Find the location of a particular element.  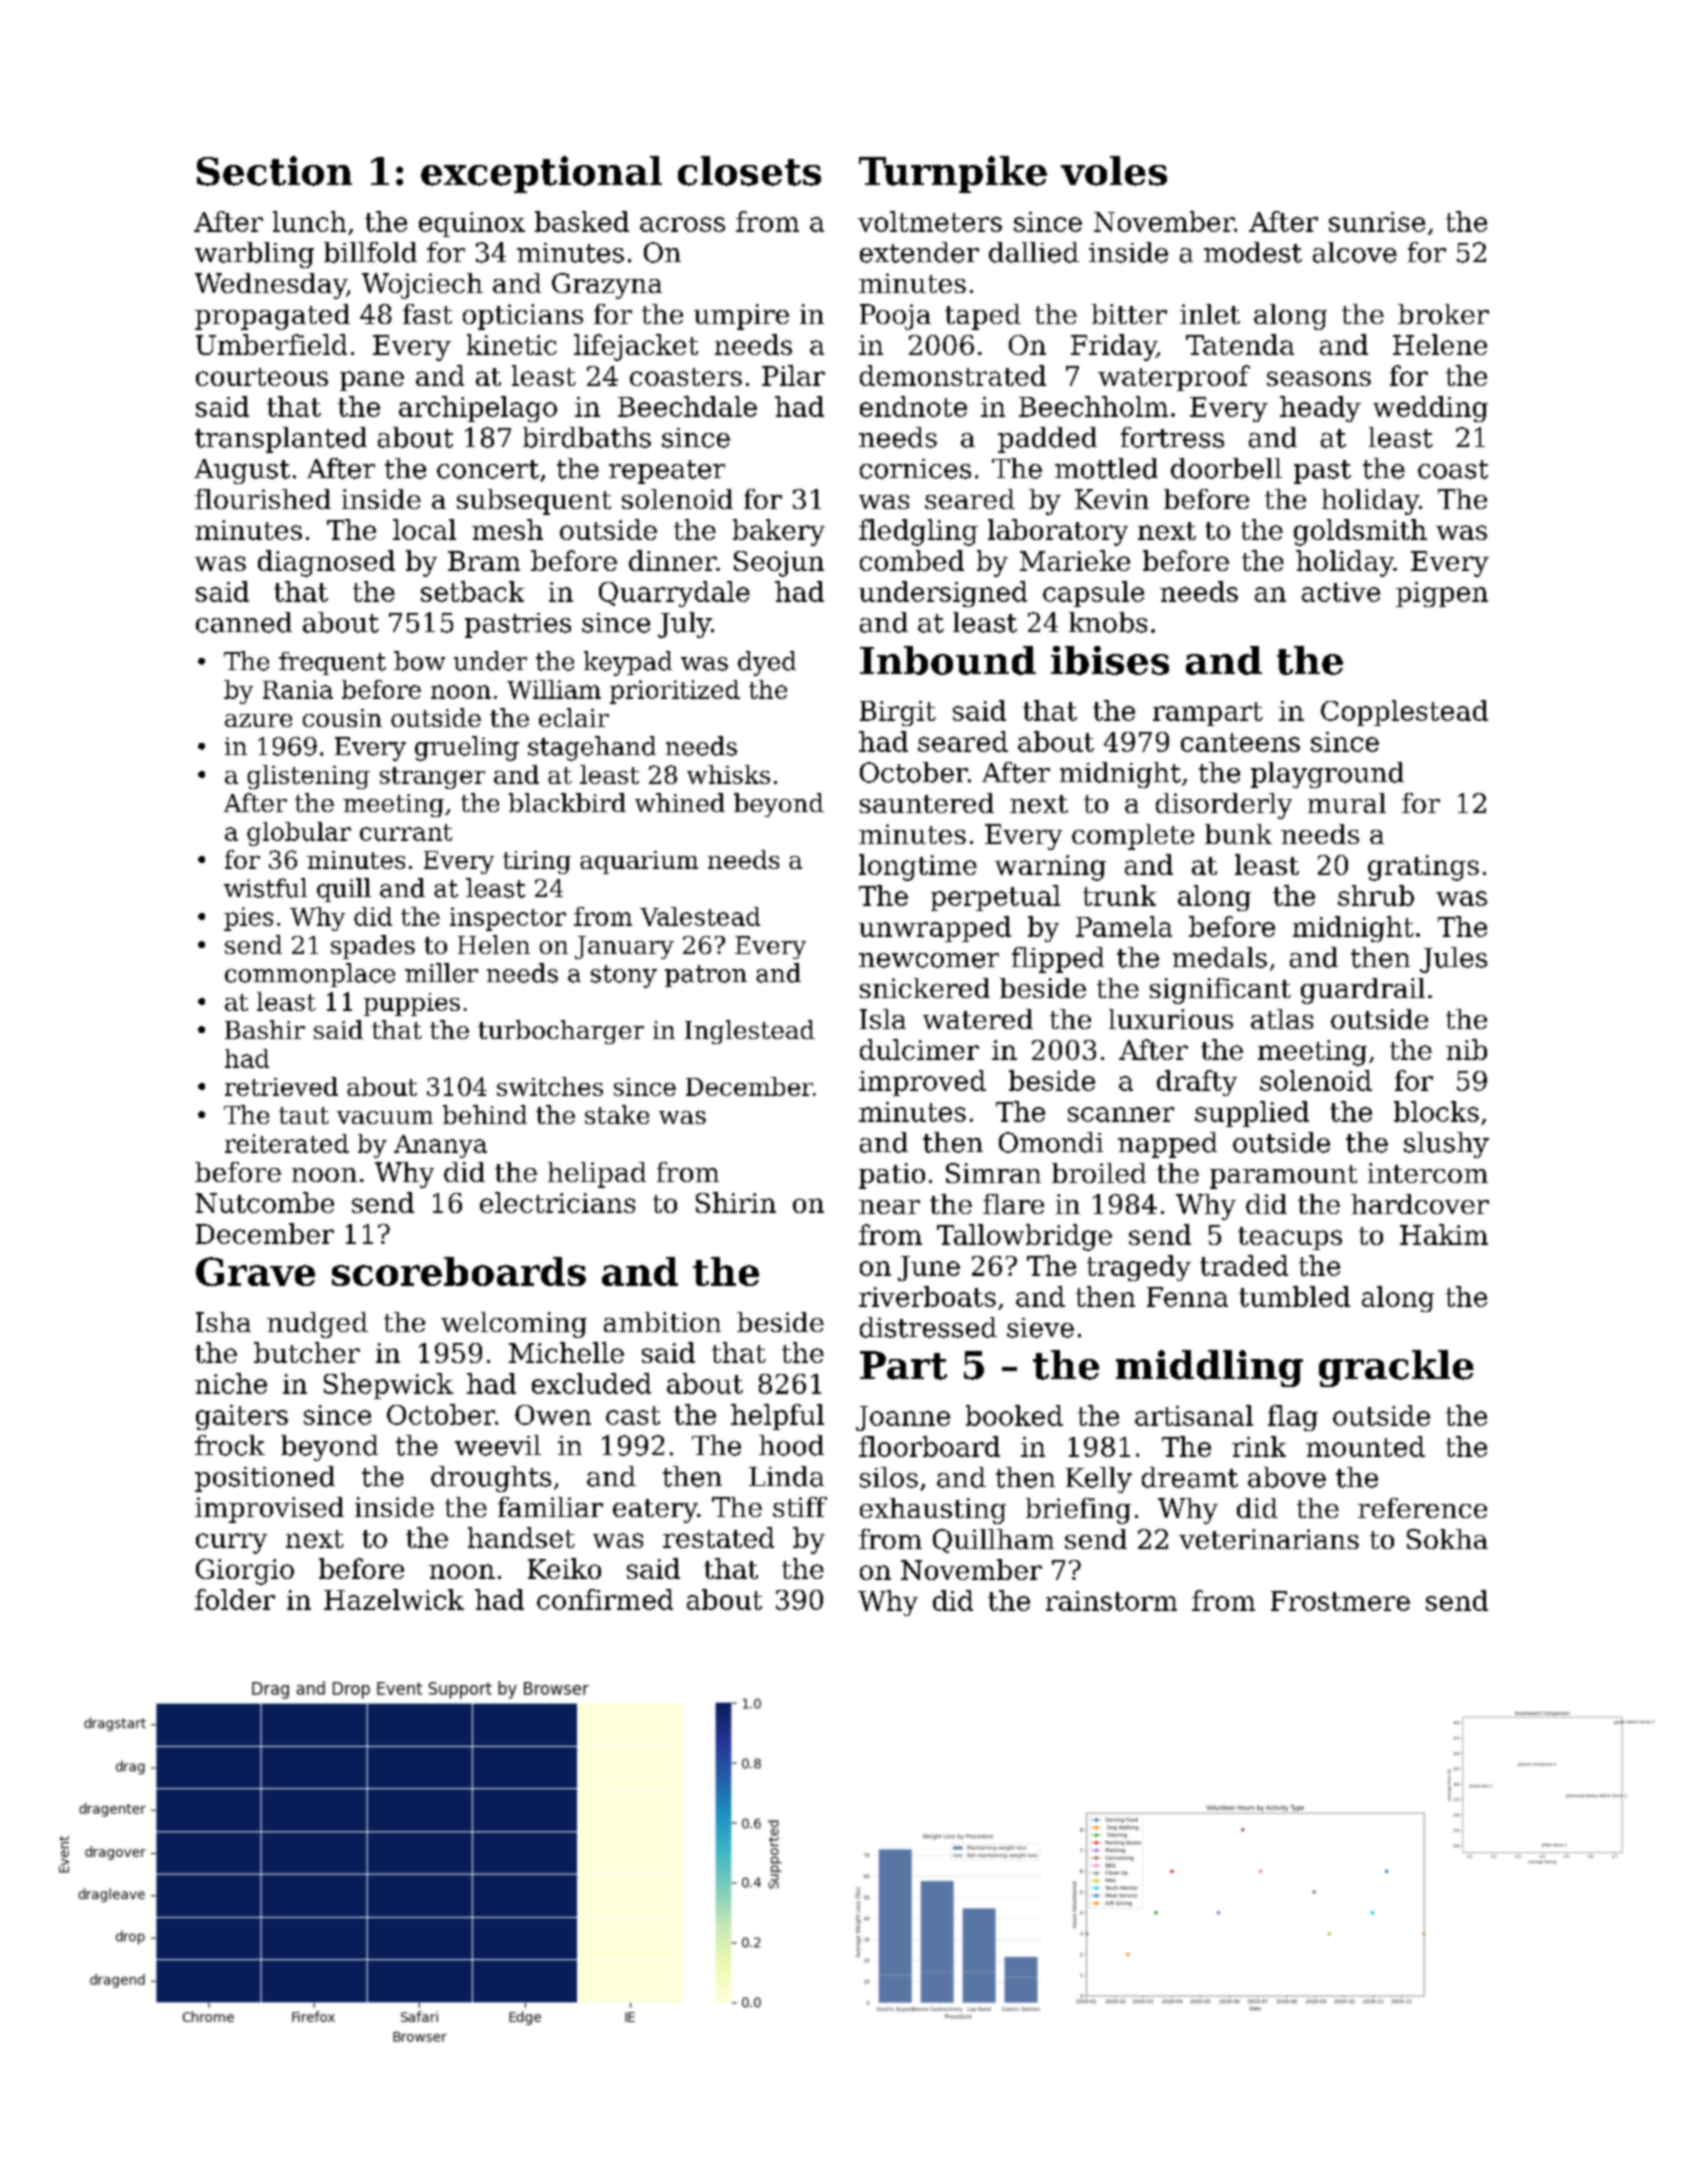

patron is located at coordinates (706, 976).
